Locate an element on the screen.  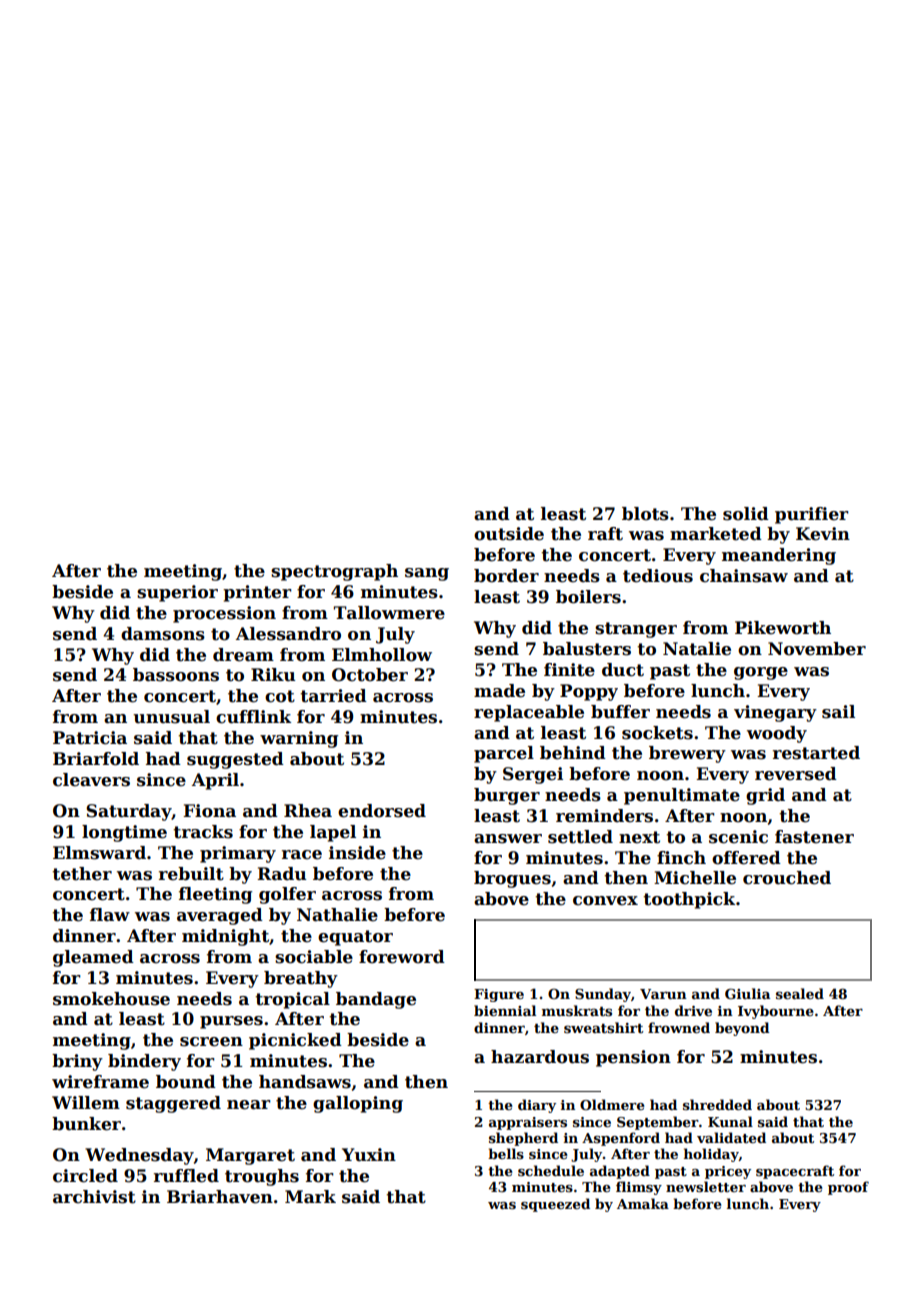
superior is located at coordinates (177, 593).
